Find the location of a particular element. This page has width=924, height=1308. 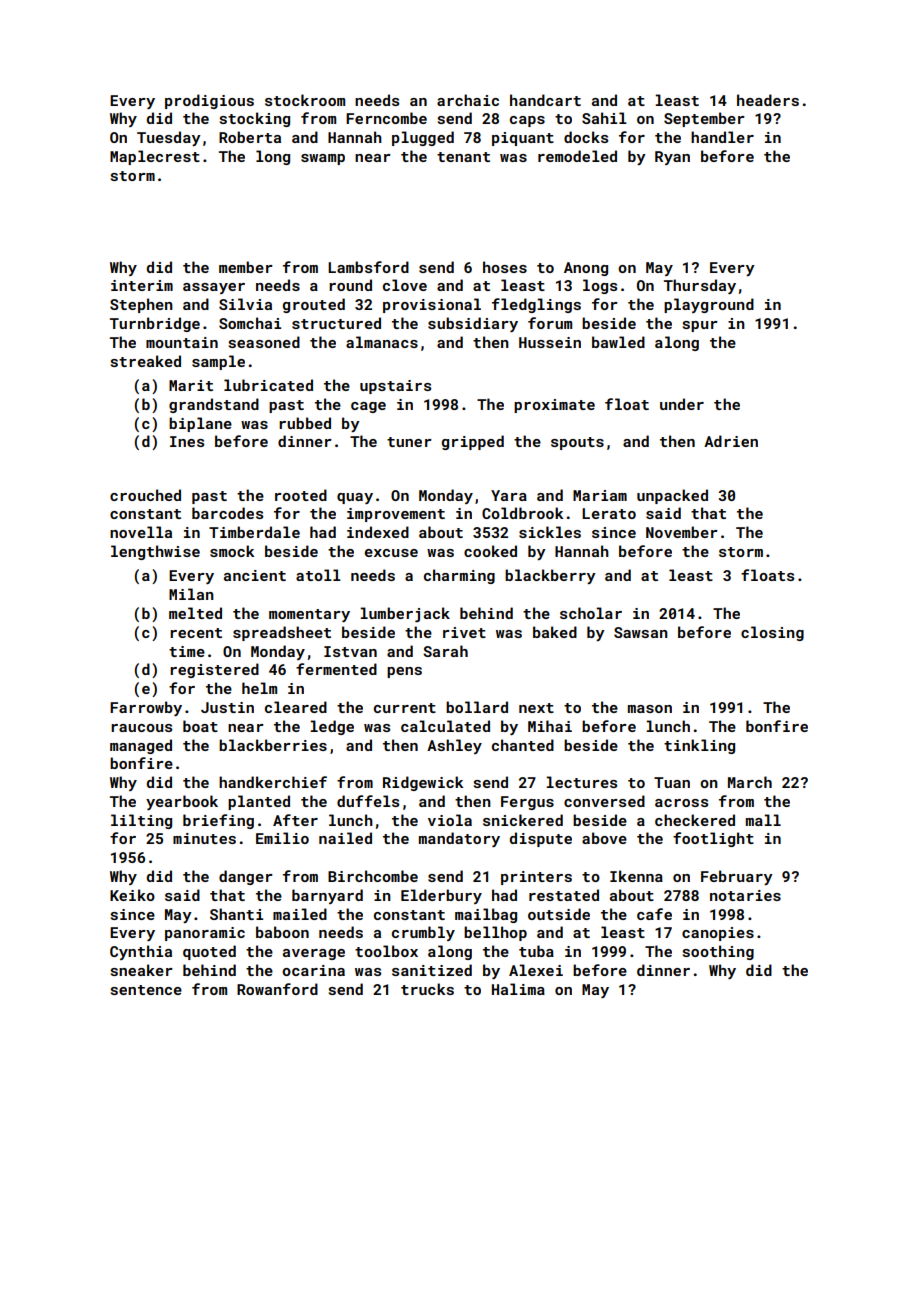

Ashley is located at coordinates (454, 746).
